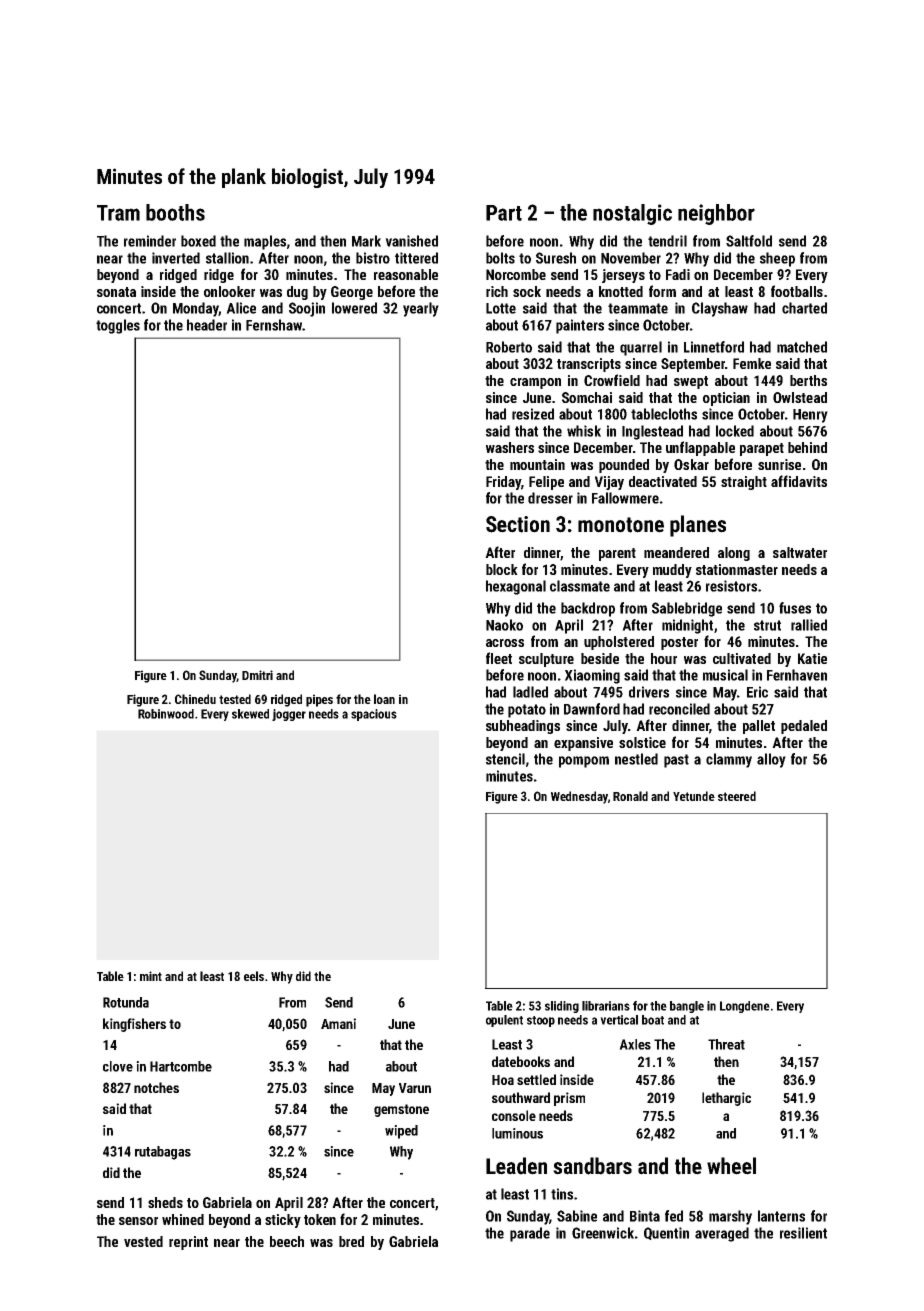  I want to click on Dmitri, so click(257, 675).
